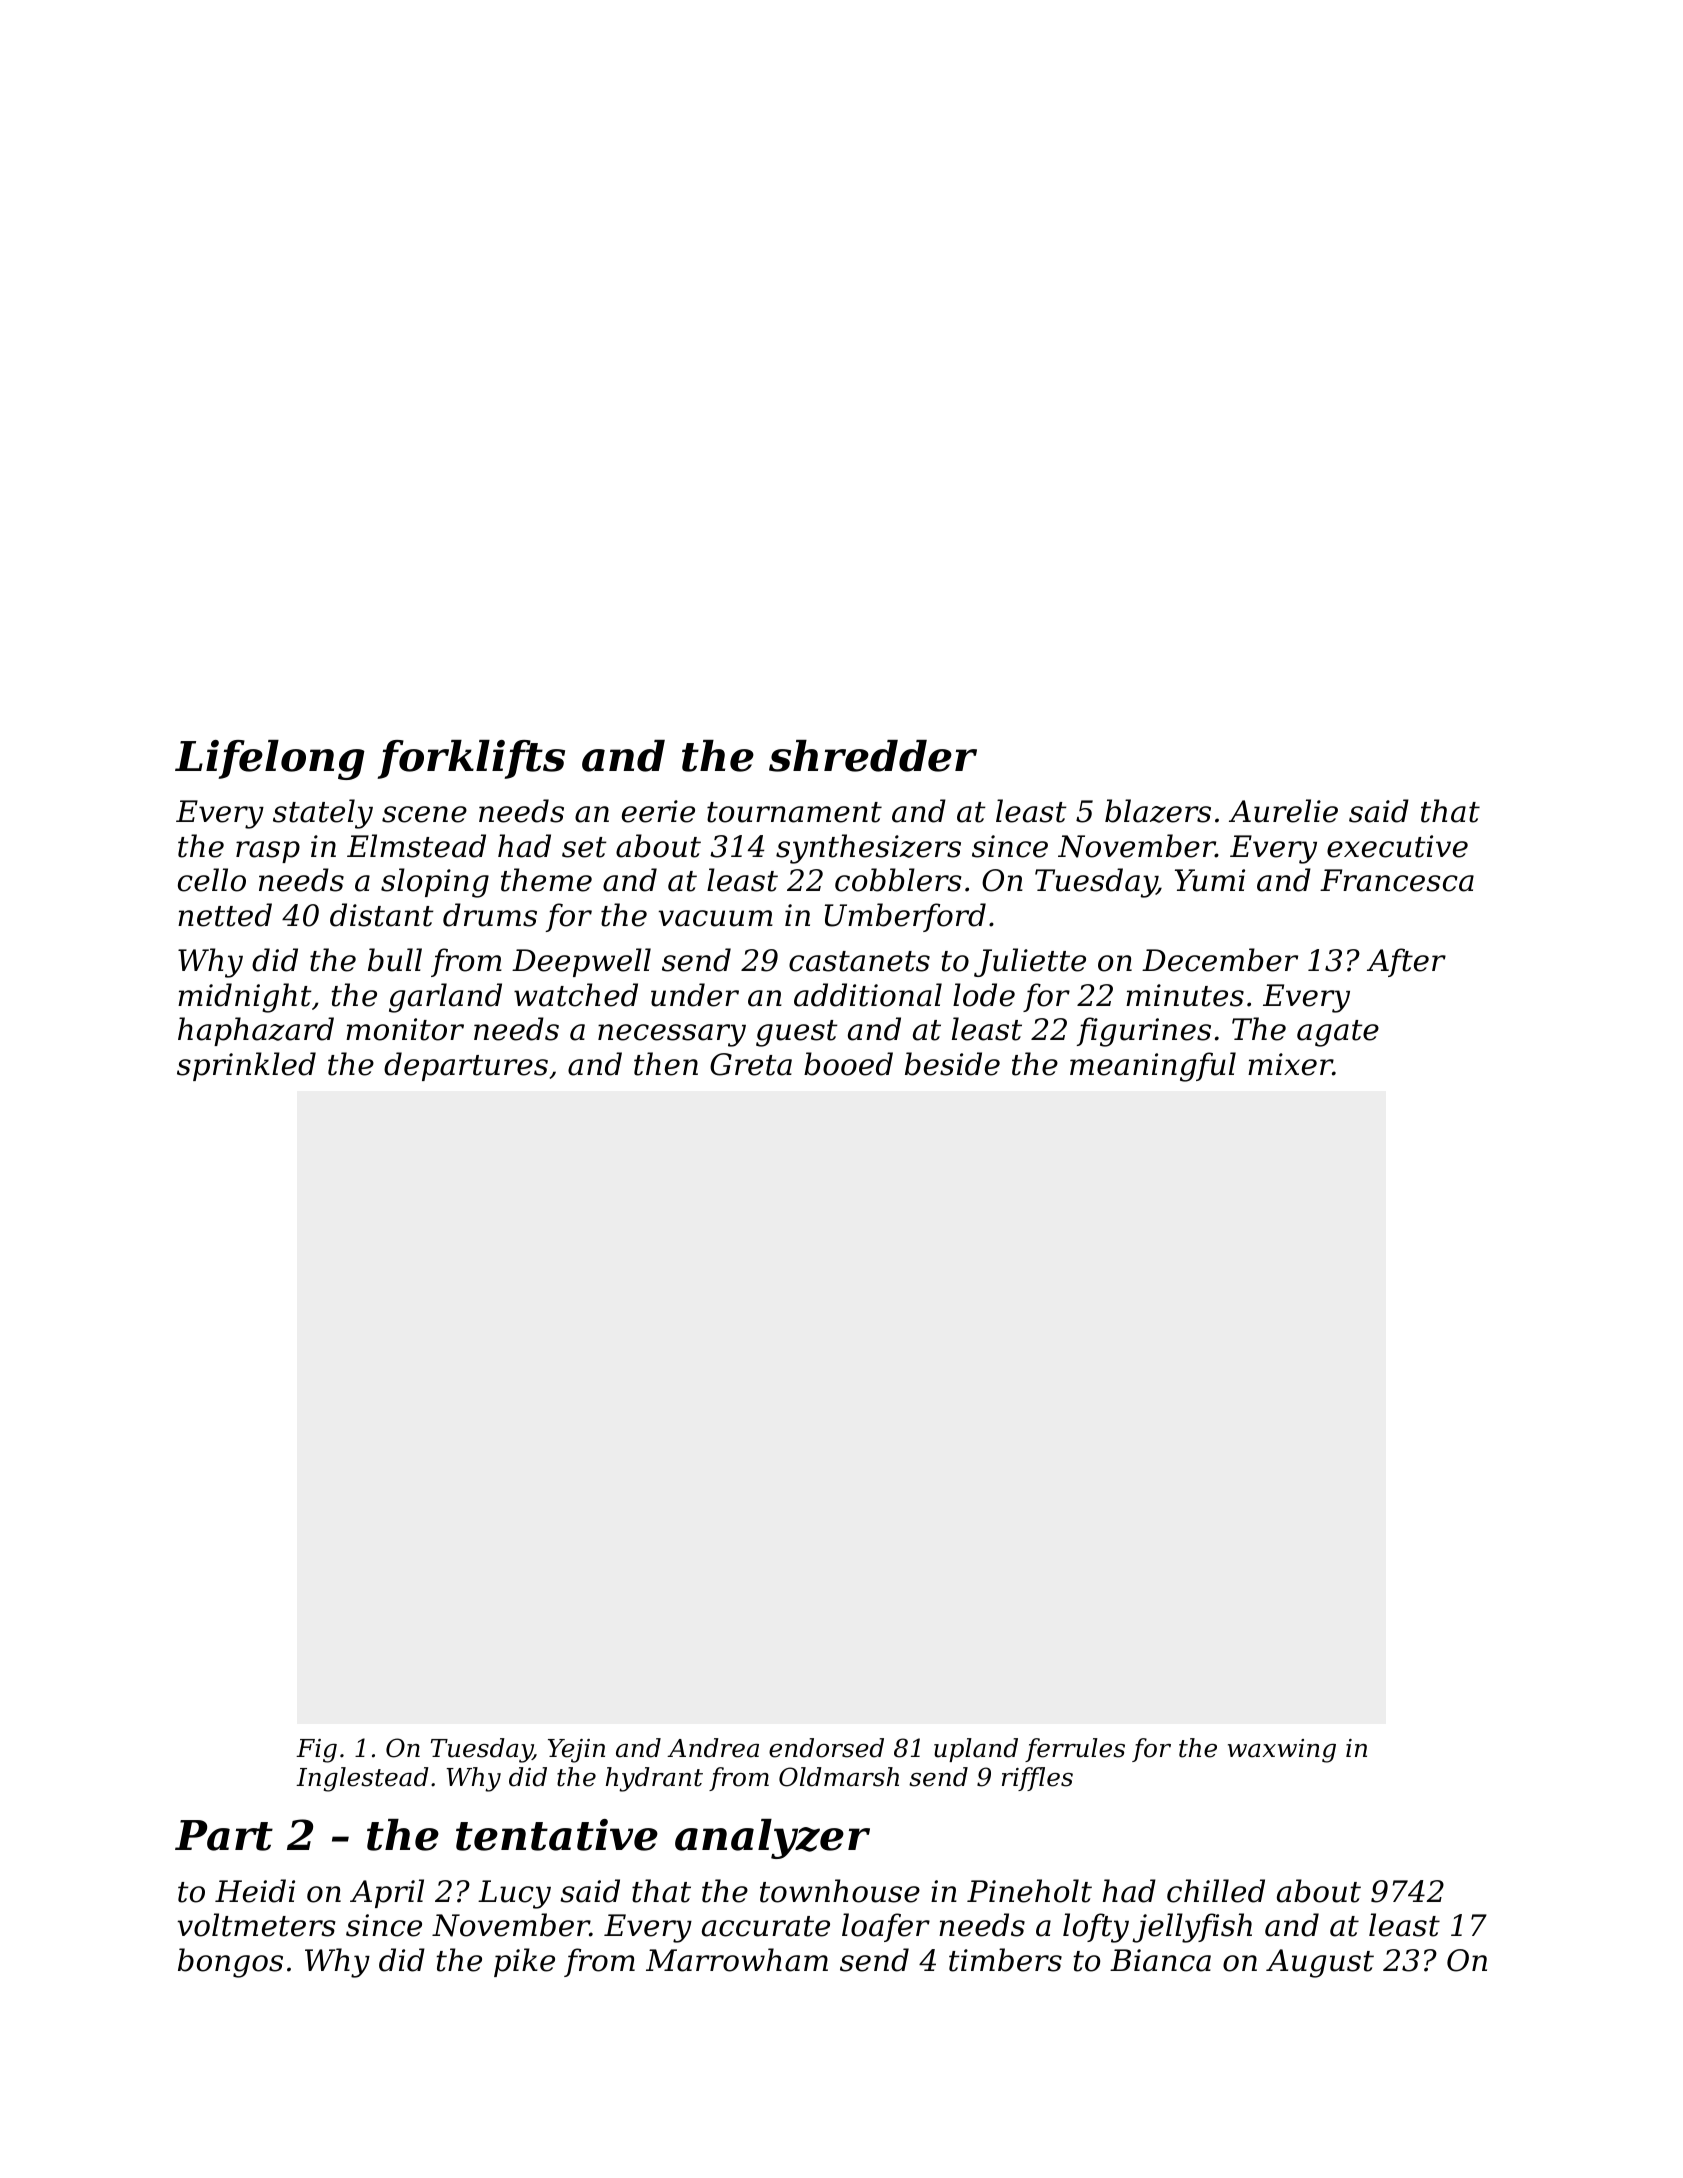  Describe the element at coordinates (362, 1779) in the document. I see `Inglestead` at that location.
